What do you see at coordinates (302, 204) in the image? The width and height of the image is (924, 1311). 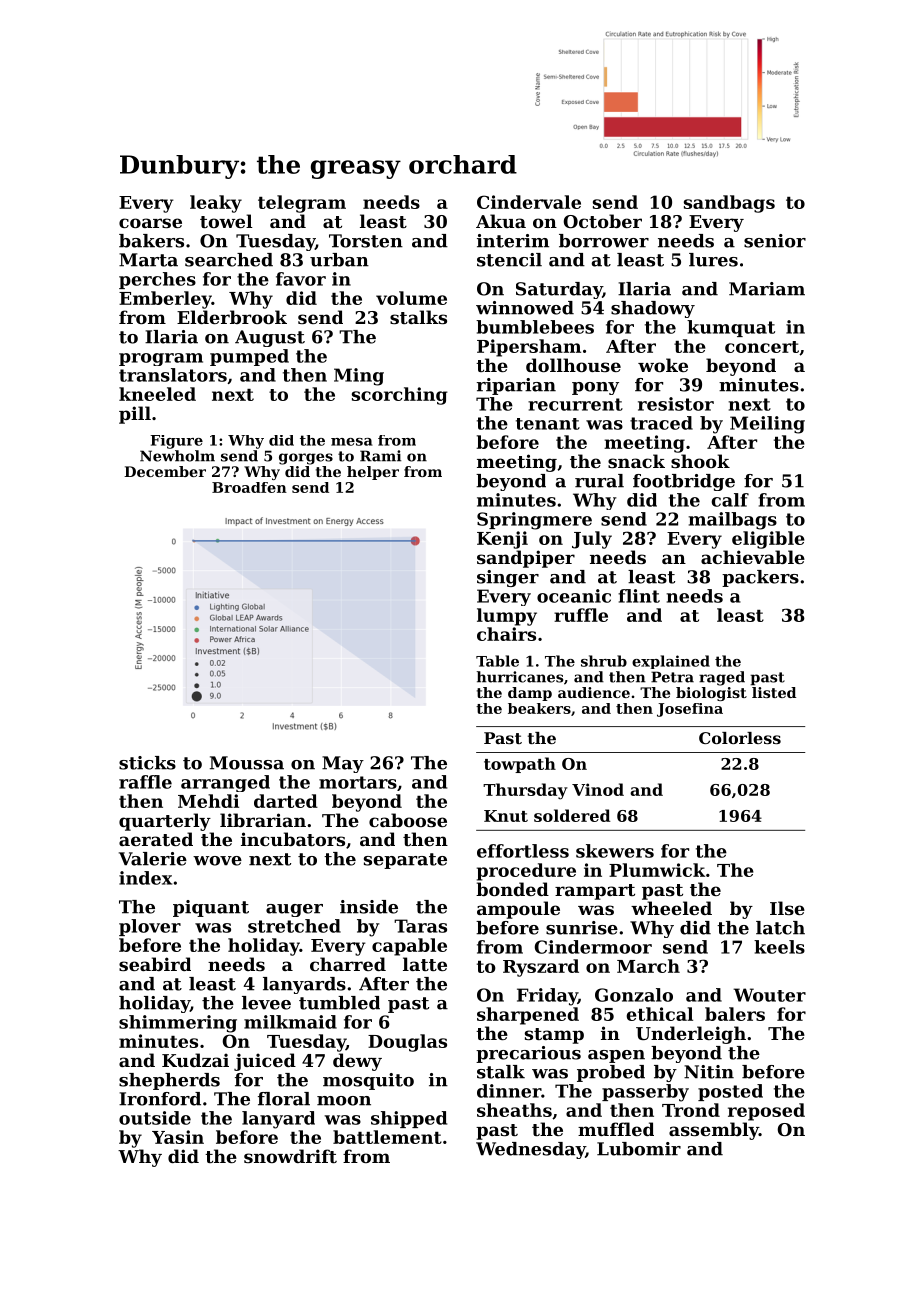 I see `telegram` at bounding box center [302, 204].
